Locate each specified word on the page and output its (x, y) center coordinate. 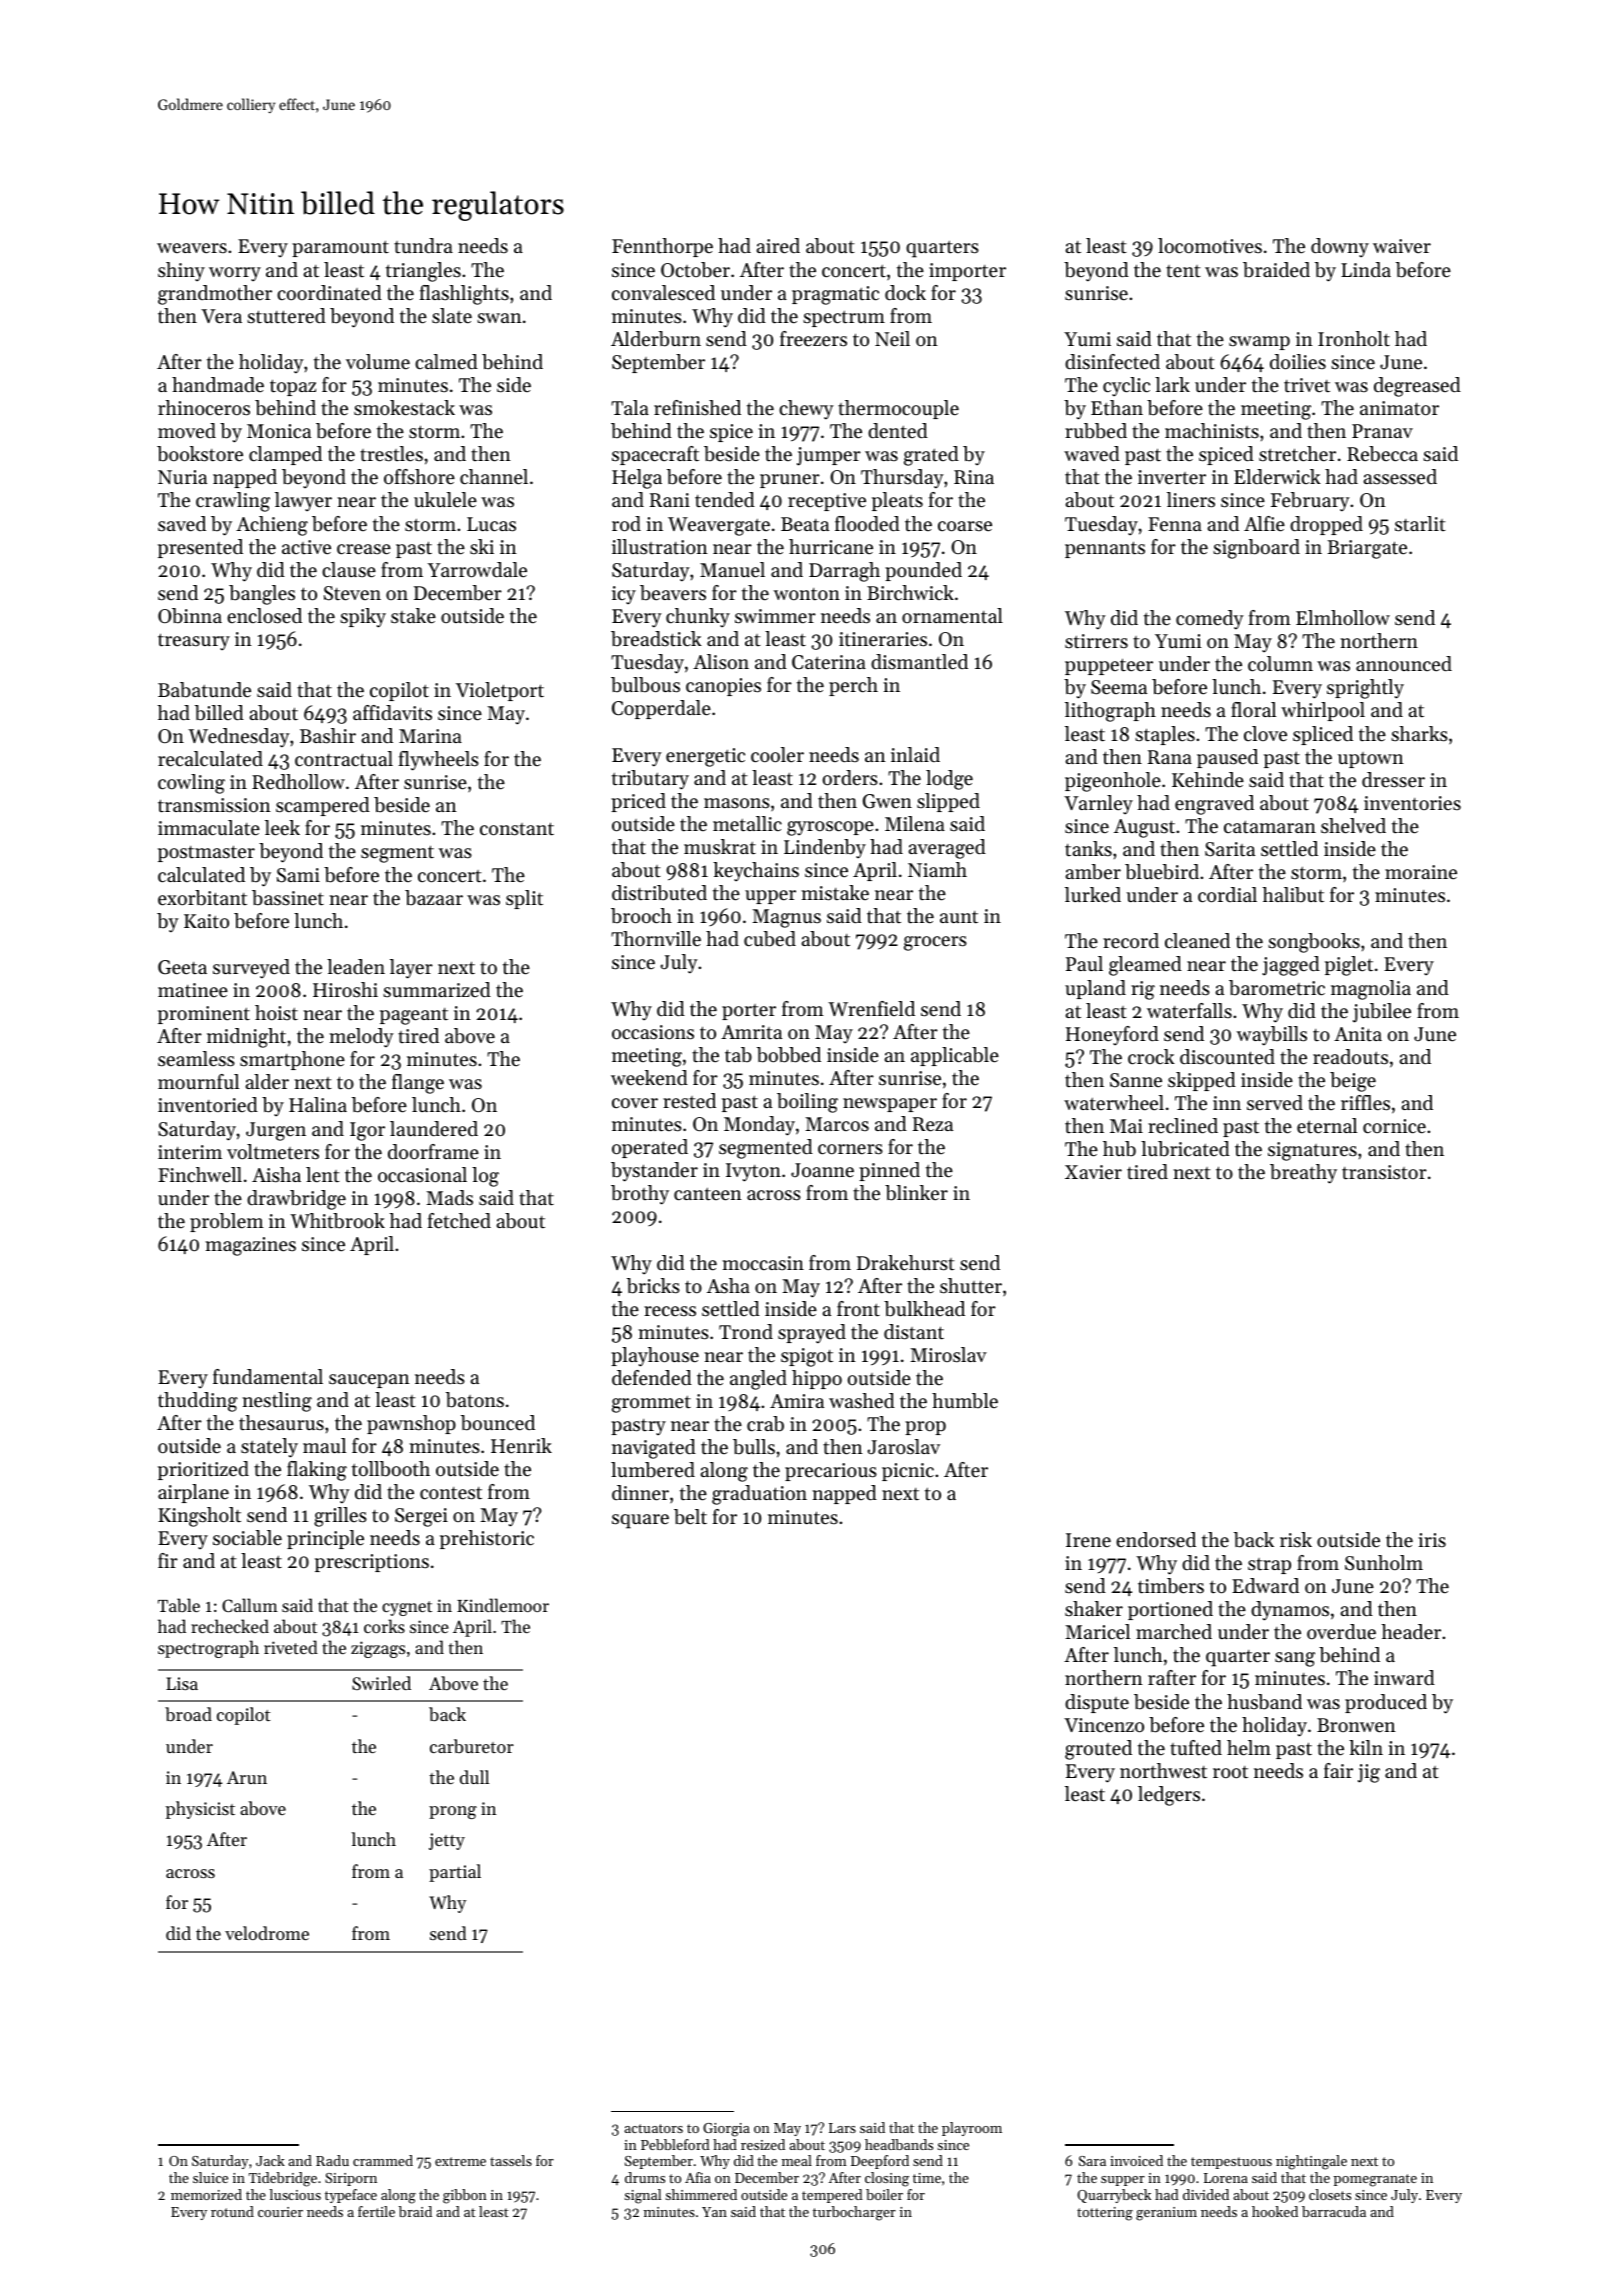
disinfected (1112, 362)
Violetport (500, 691)
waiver (1402, 246)
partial (455, 1873)
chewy (806, 410)
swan (499, 318)
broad (188, 1714)
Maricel (1097, 1631)
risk (1296, 1540)
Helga (637, 479)
